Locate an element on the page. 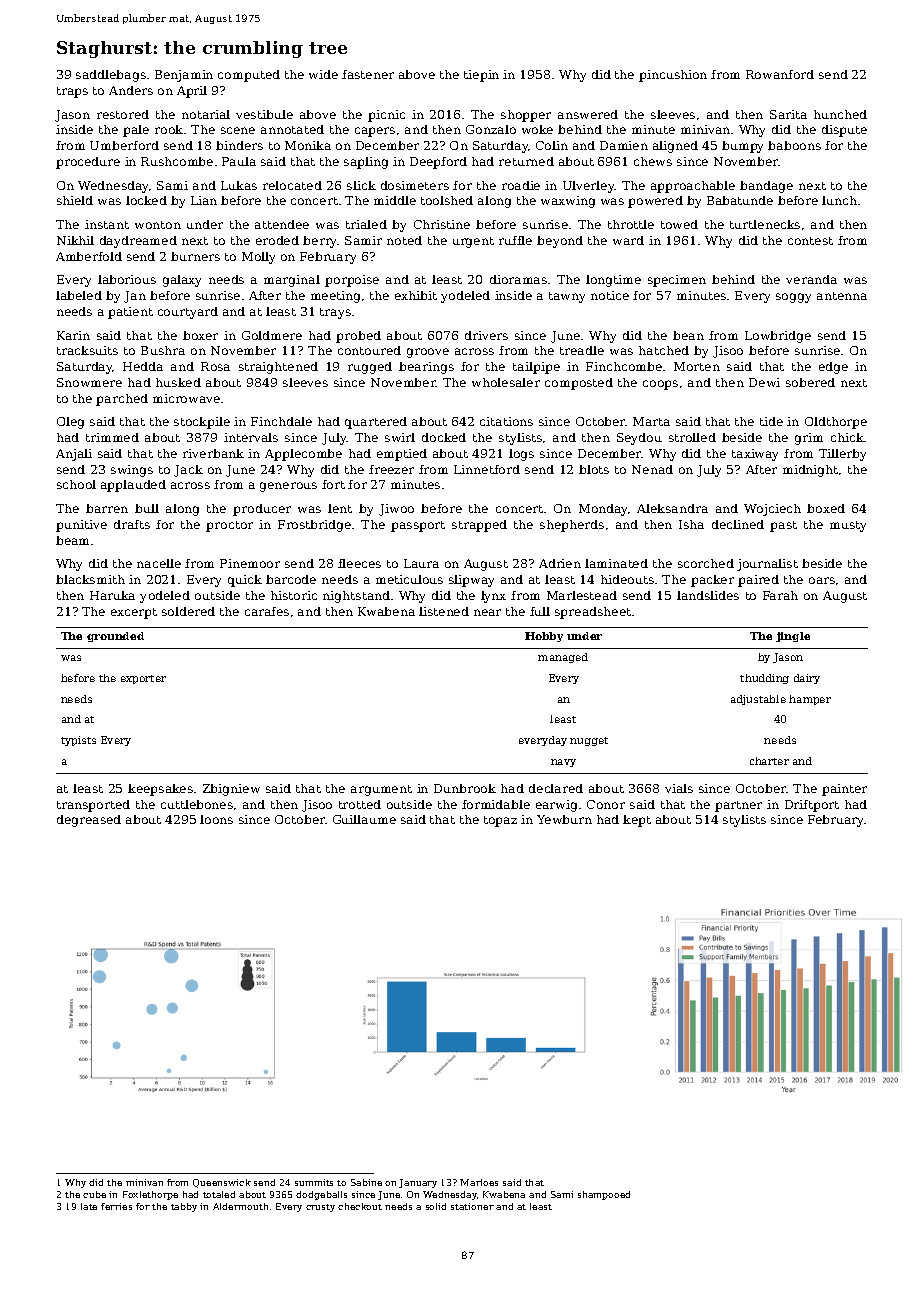 The image size is (924, 1308). Oleg is located at coordinates (70, 423).
